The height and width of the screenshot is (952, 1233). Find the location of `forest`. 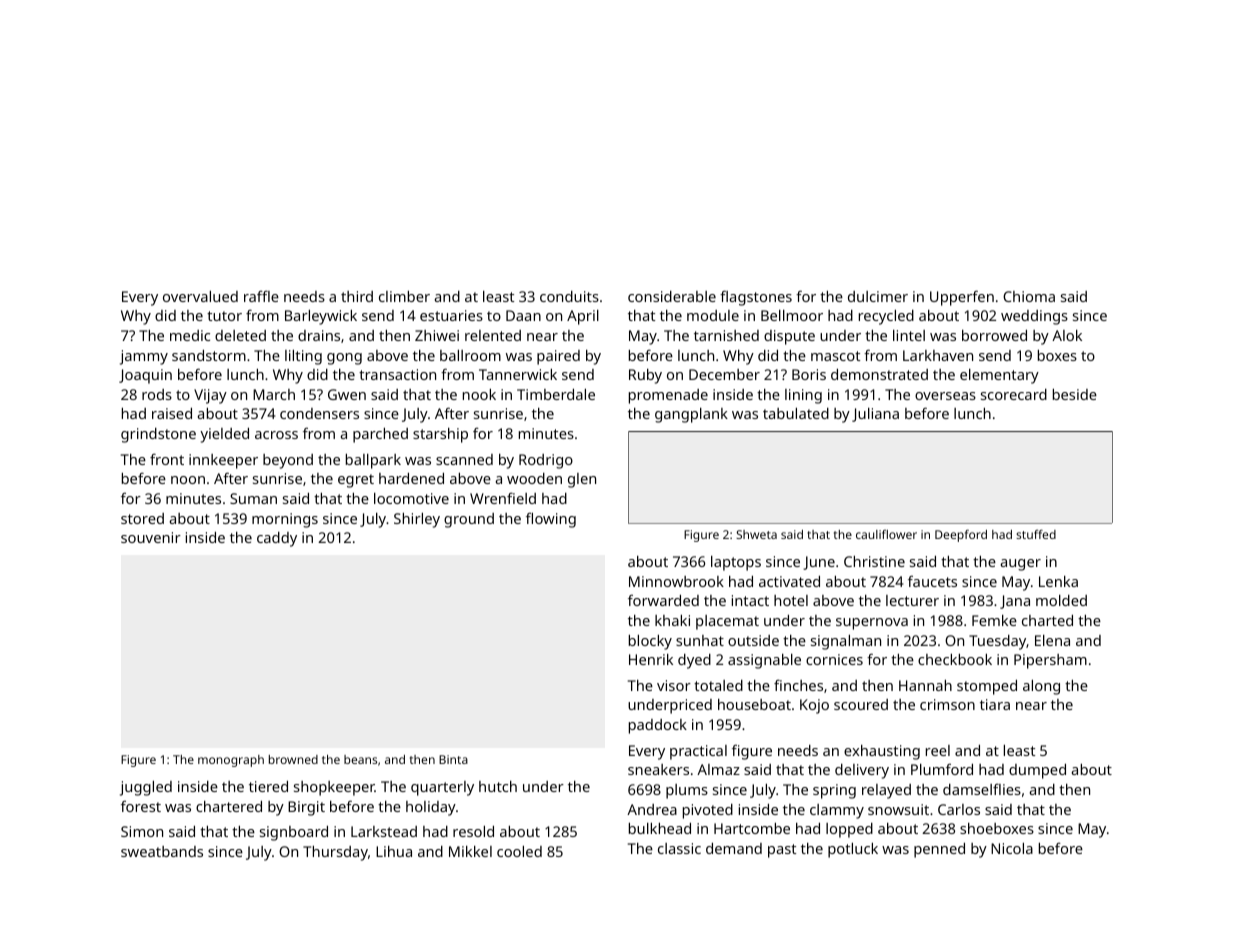

forest is located at coordinates (141, 806).
